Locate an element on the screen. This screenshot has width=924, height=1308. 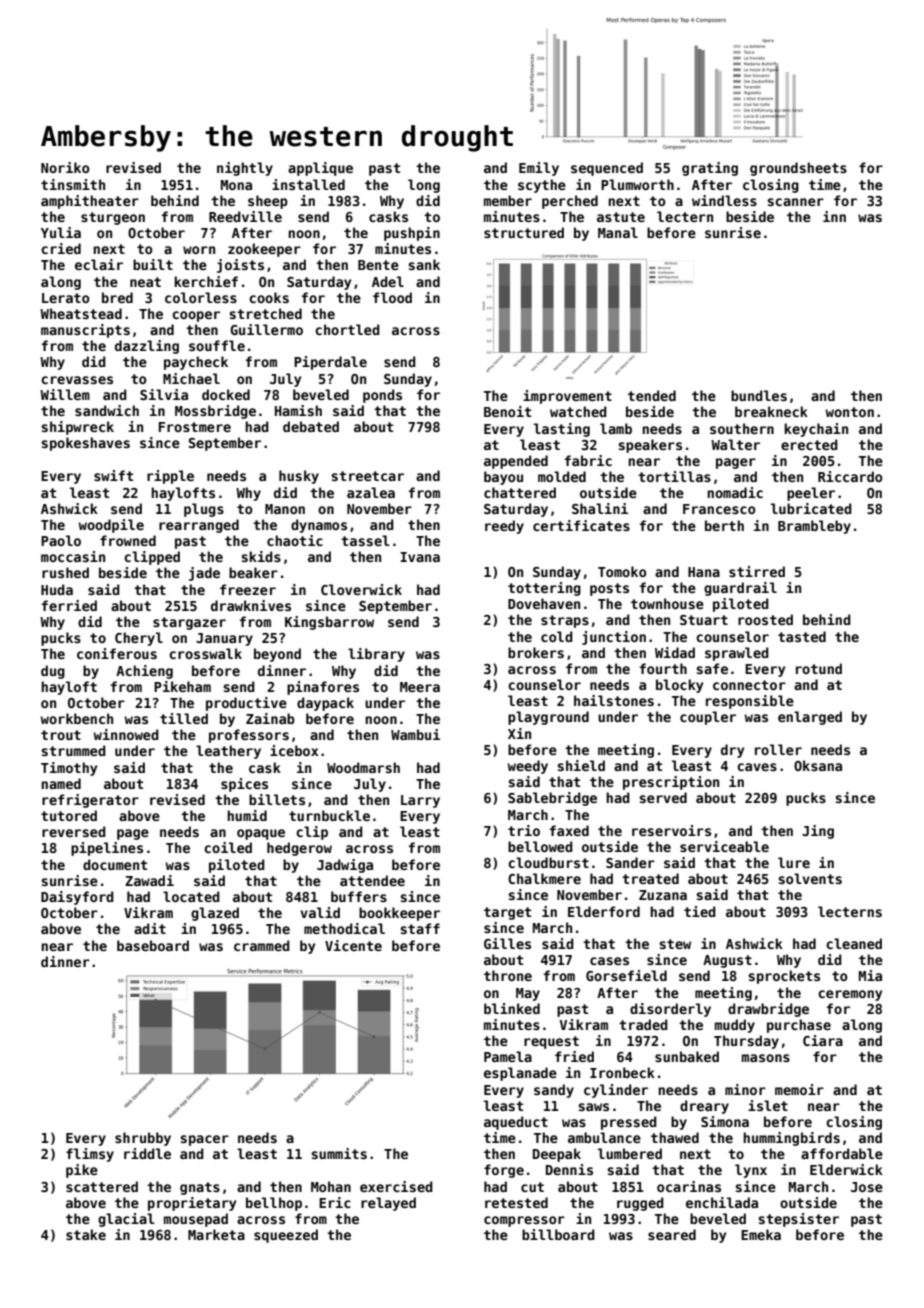
nightly is located at coordinates (245, 169).
